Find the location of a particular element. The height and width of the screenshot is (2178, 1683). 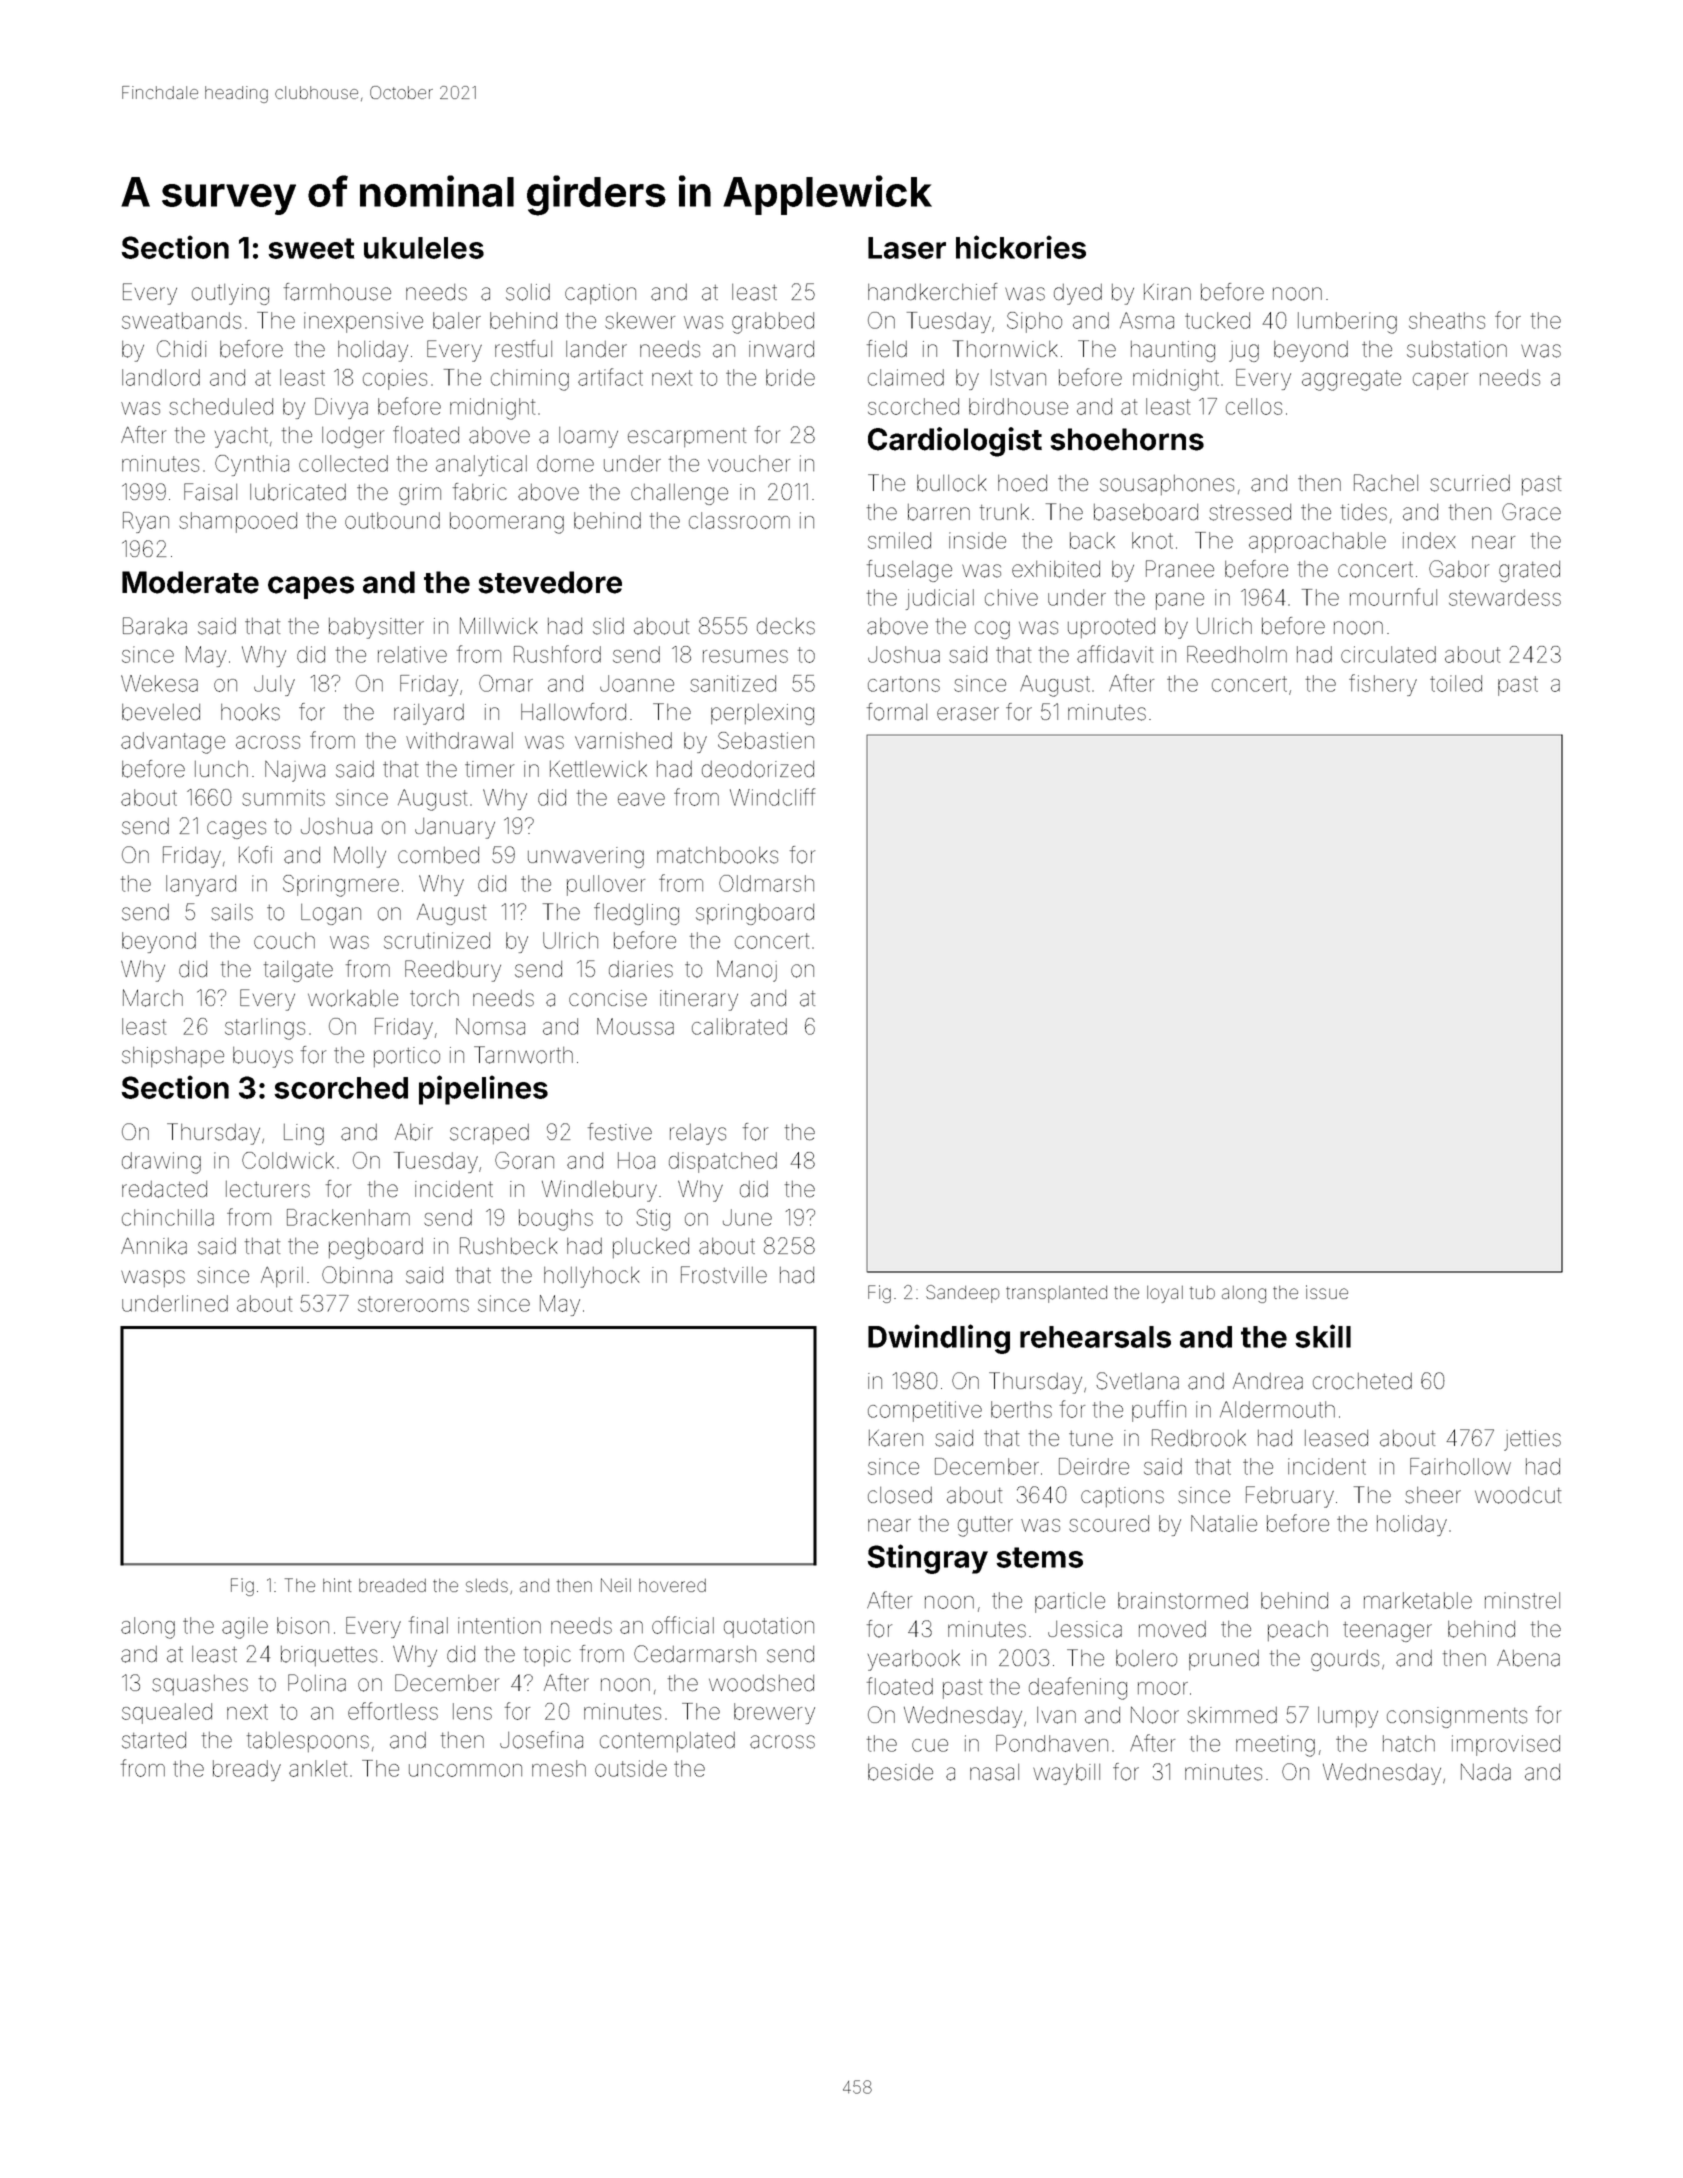

bready is located at coordinates (247, 1770).
